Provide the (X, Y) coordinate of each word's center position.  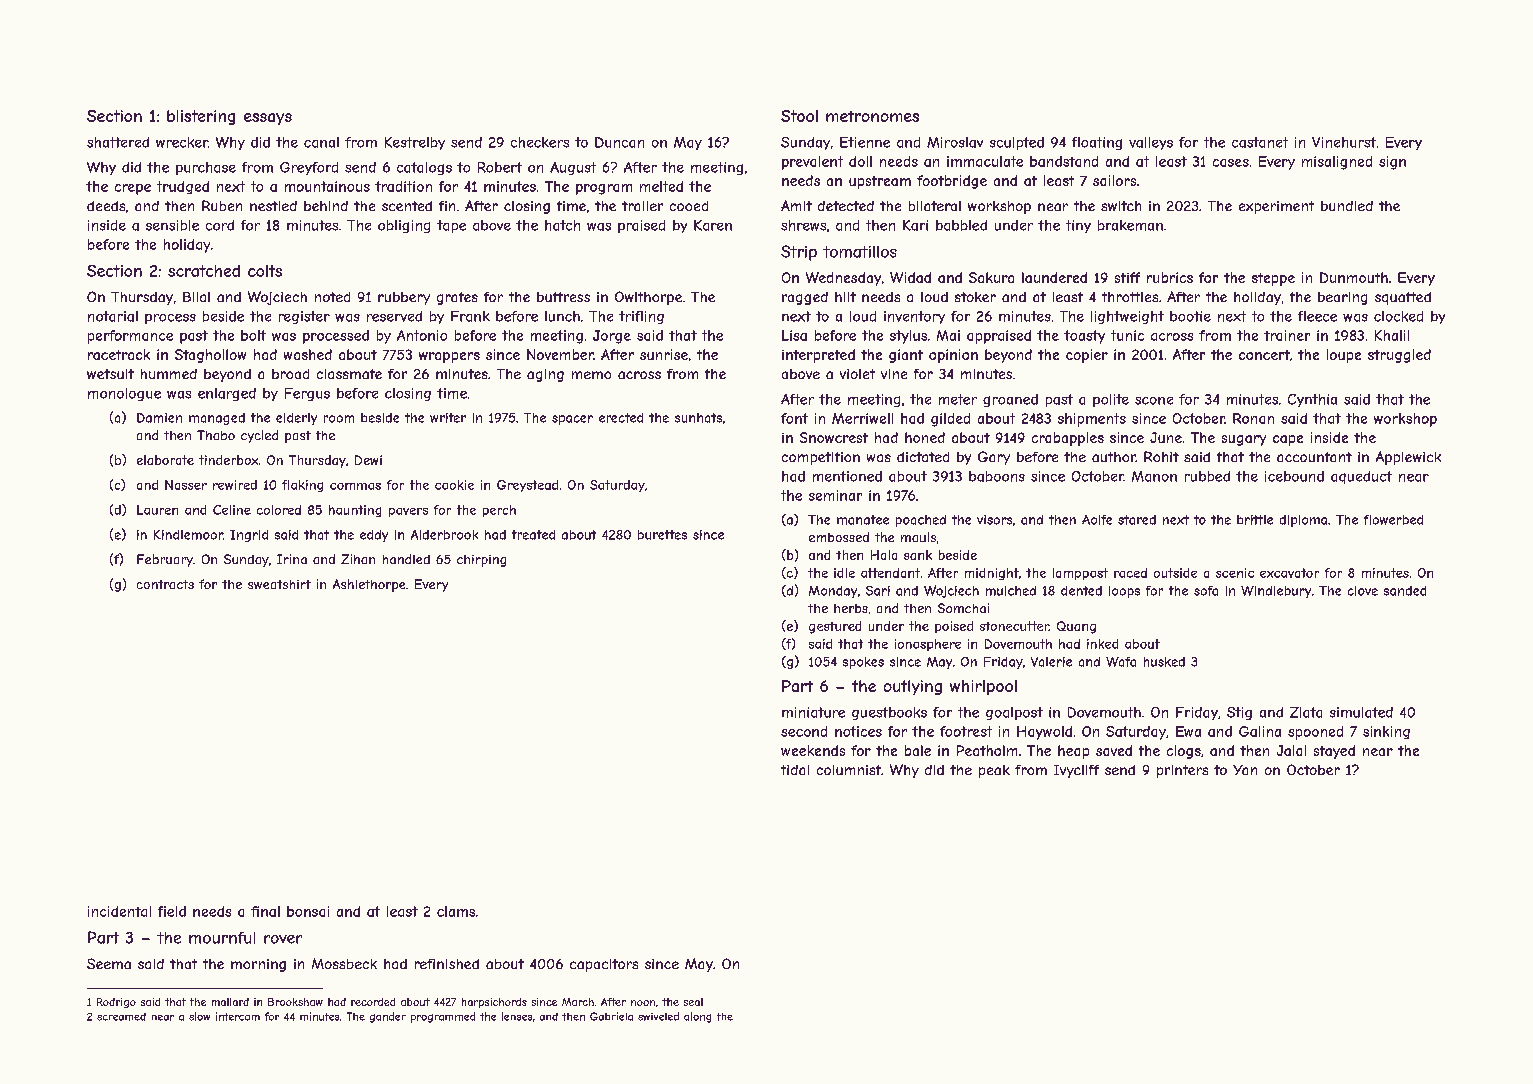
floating (1097, 143)
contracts (165, 584)
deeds (106, 206)
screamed (121, 1017)
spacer (572, 420)
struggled (1399, 356)
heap (1073, 752)
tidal (795, 770)
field (172, 911)
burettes (662, 535)
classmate (349, 374)
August (573, 168)
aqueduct (1361, 477)
